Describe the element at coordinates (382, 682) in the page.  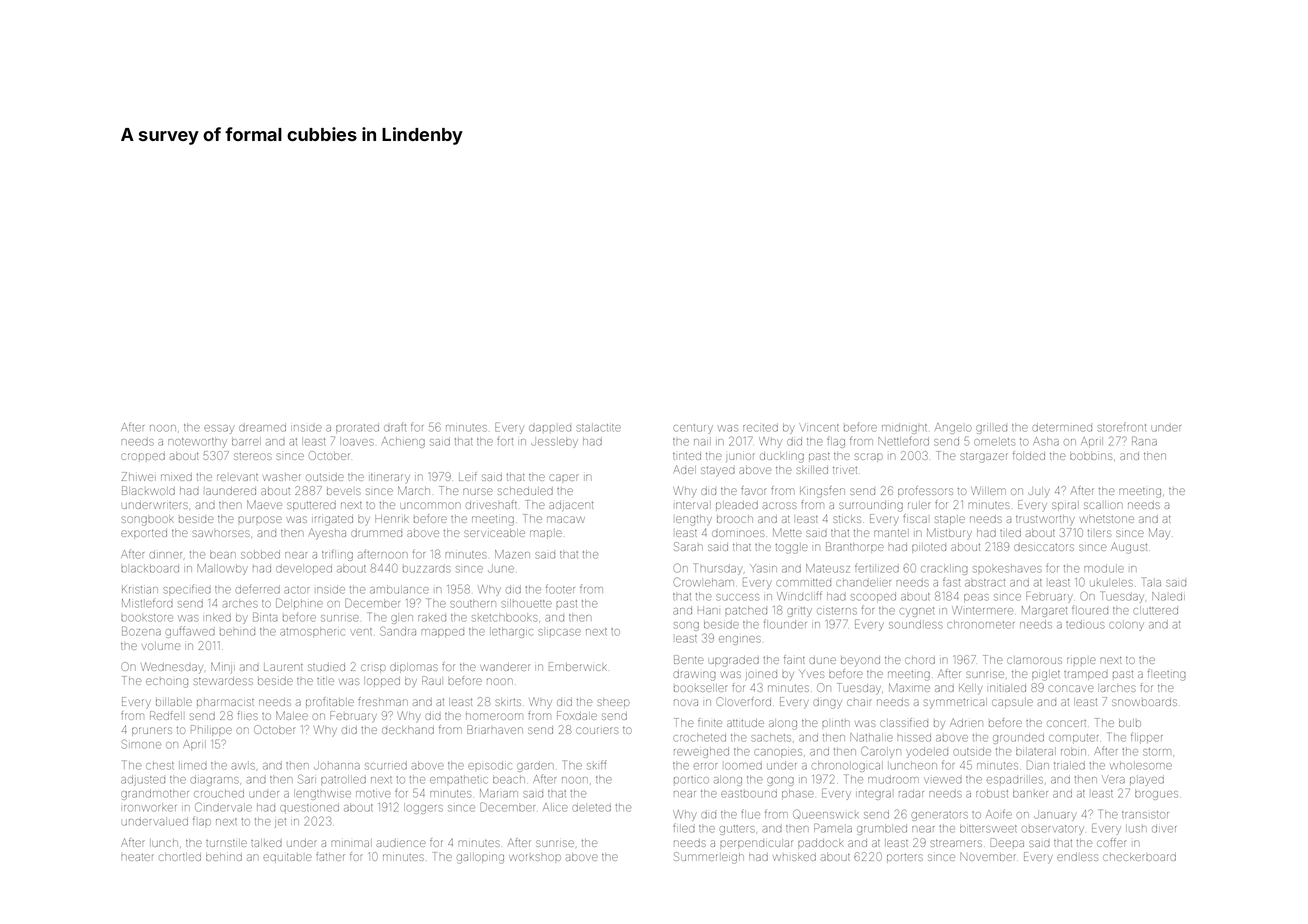
I see `lopped` at that location.
